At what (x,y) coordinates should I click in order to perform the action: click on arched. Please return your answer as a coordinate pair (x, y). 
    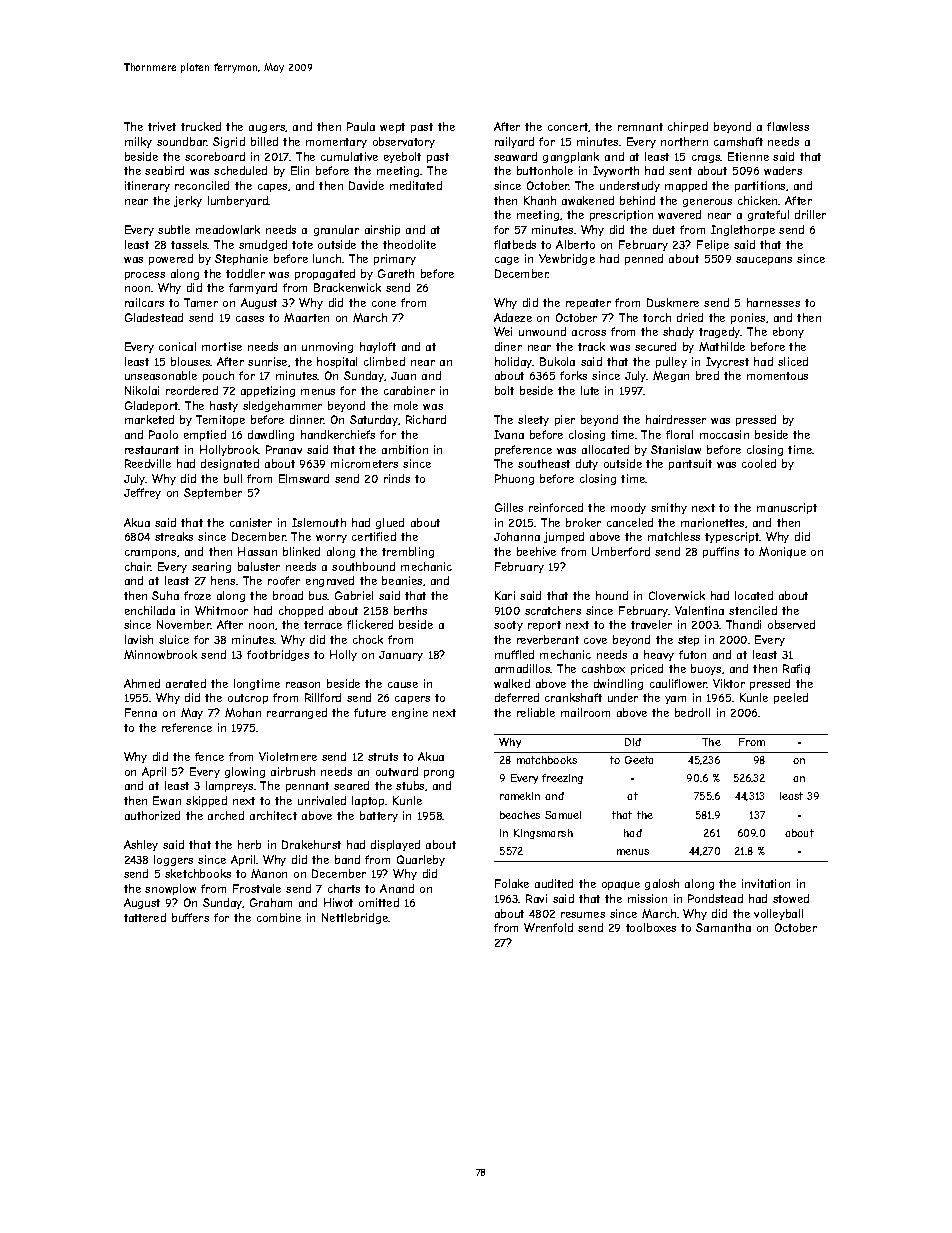
    Looking at the image, I should click on (226, 815).
